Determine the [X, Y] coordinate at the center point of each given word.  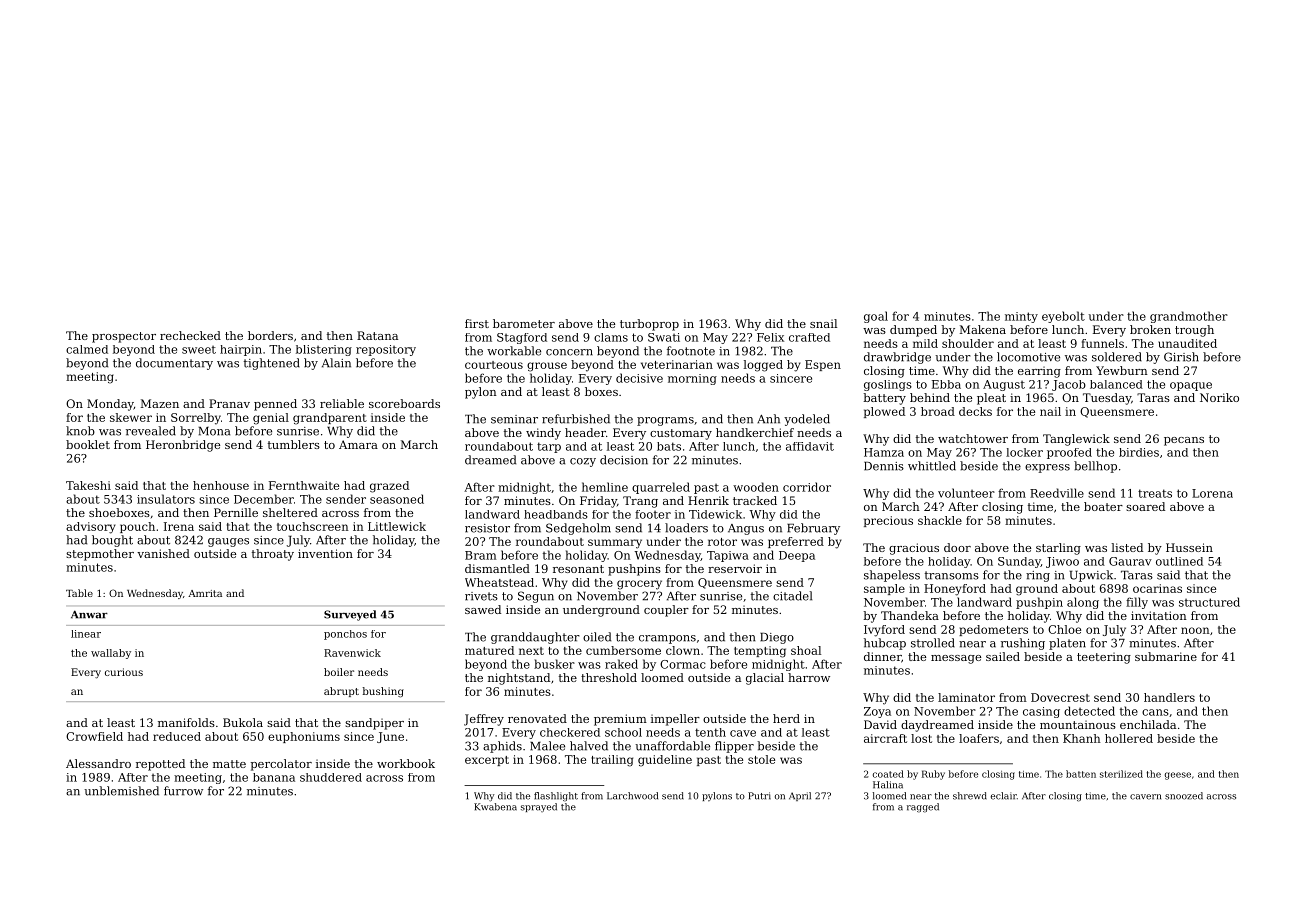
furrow [183, 791]
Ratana [377, 335]
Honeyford [955, 590]
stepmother [100, 555]
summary [615, 544]
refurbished [576, 419]
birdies [1139, 452]
